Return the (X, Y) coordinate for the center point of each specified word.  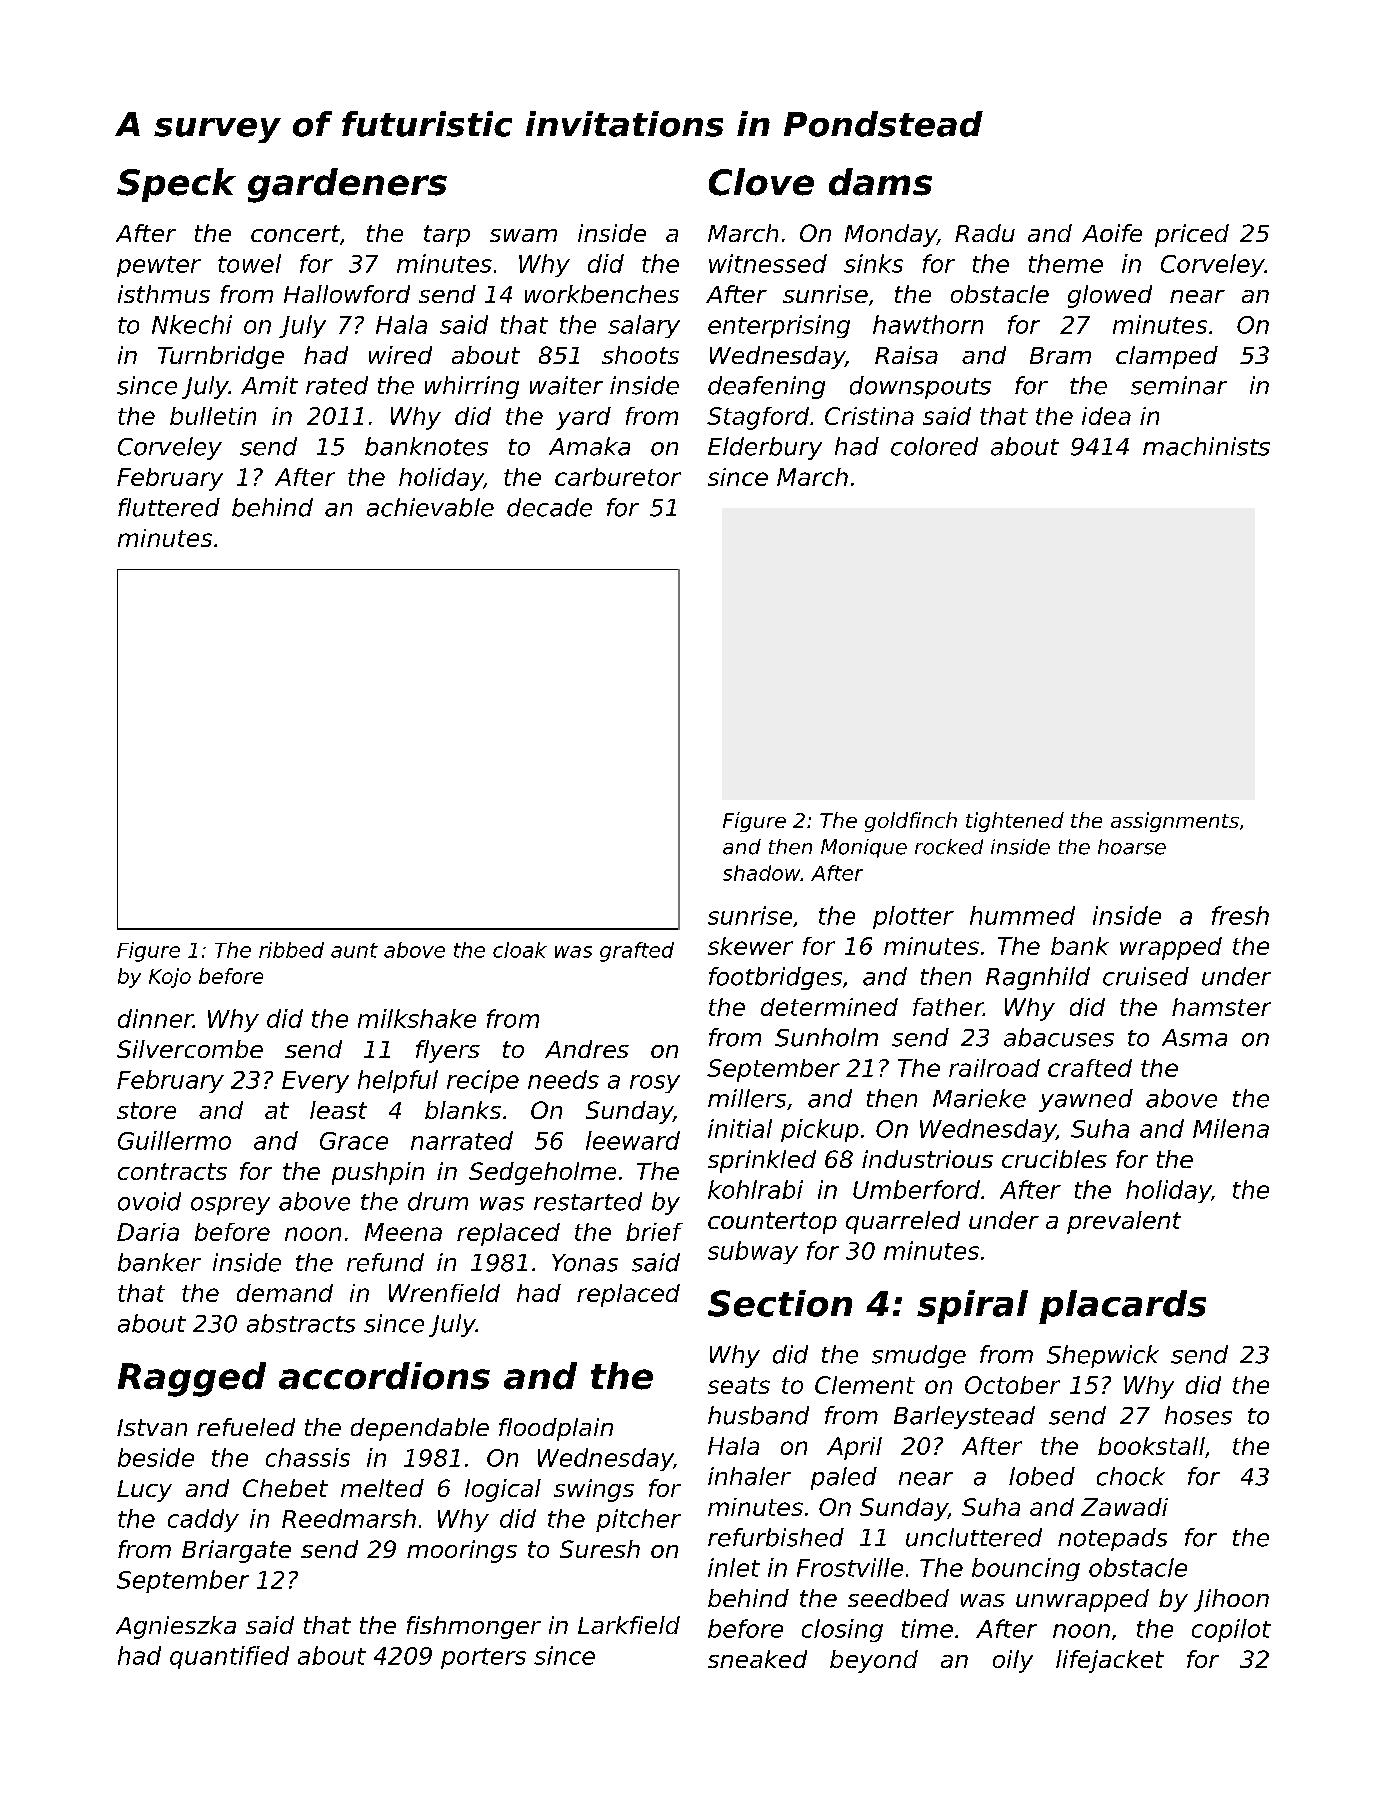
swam (523, 235)
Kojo (170, 978)
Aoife (1112, 233)
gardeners (347, 185)
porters (483, 1658)
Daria (148, 1232)
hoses (1198, 1415)
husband (758, 1415)
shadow (762, 873)
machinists (1206, 446)
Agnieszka (176, 1627)
